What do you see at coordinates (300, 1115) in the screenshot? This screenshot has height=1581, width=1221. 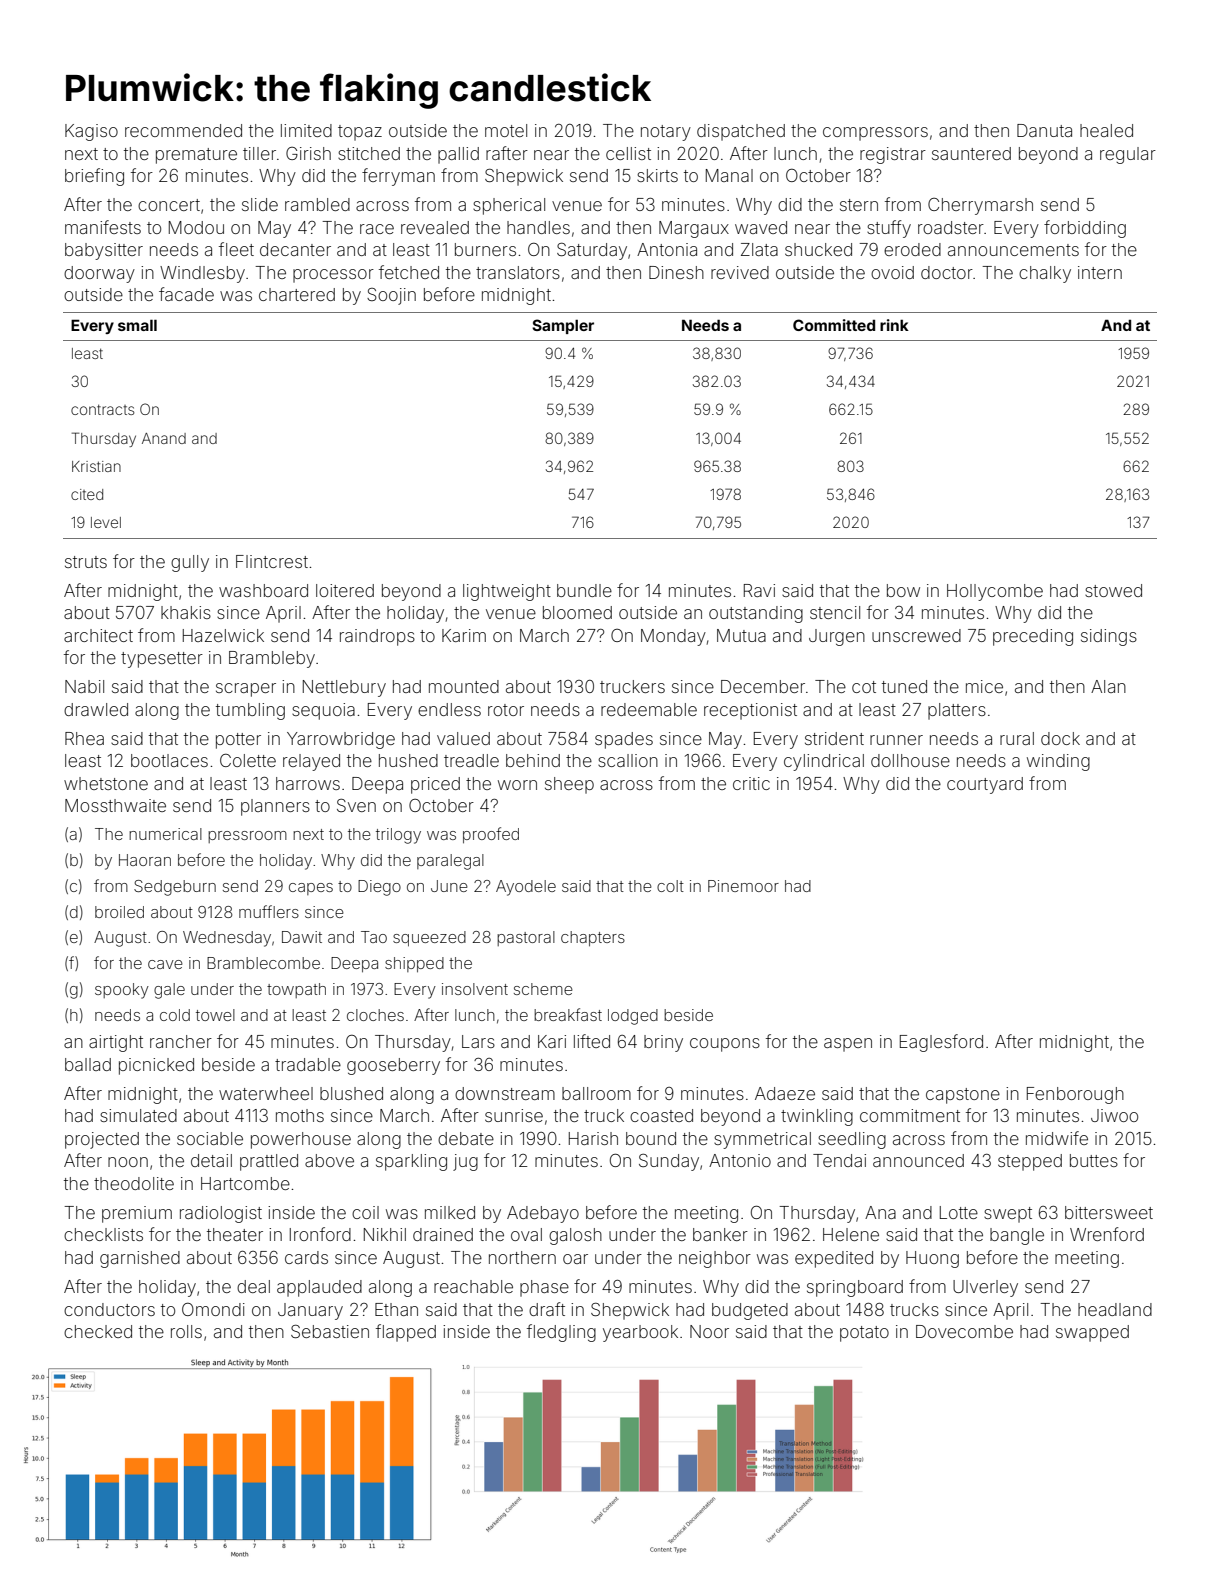 I see `moths` at bounding box center [300, 1115].
